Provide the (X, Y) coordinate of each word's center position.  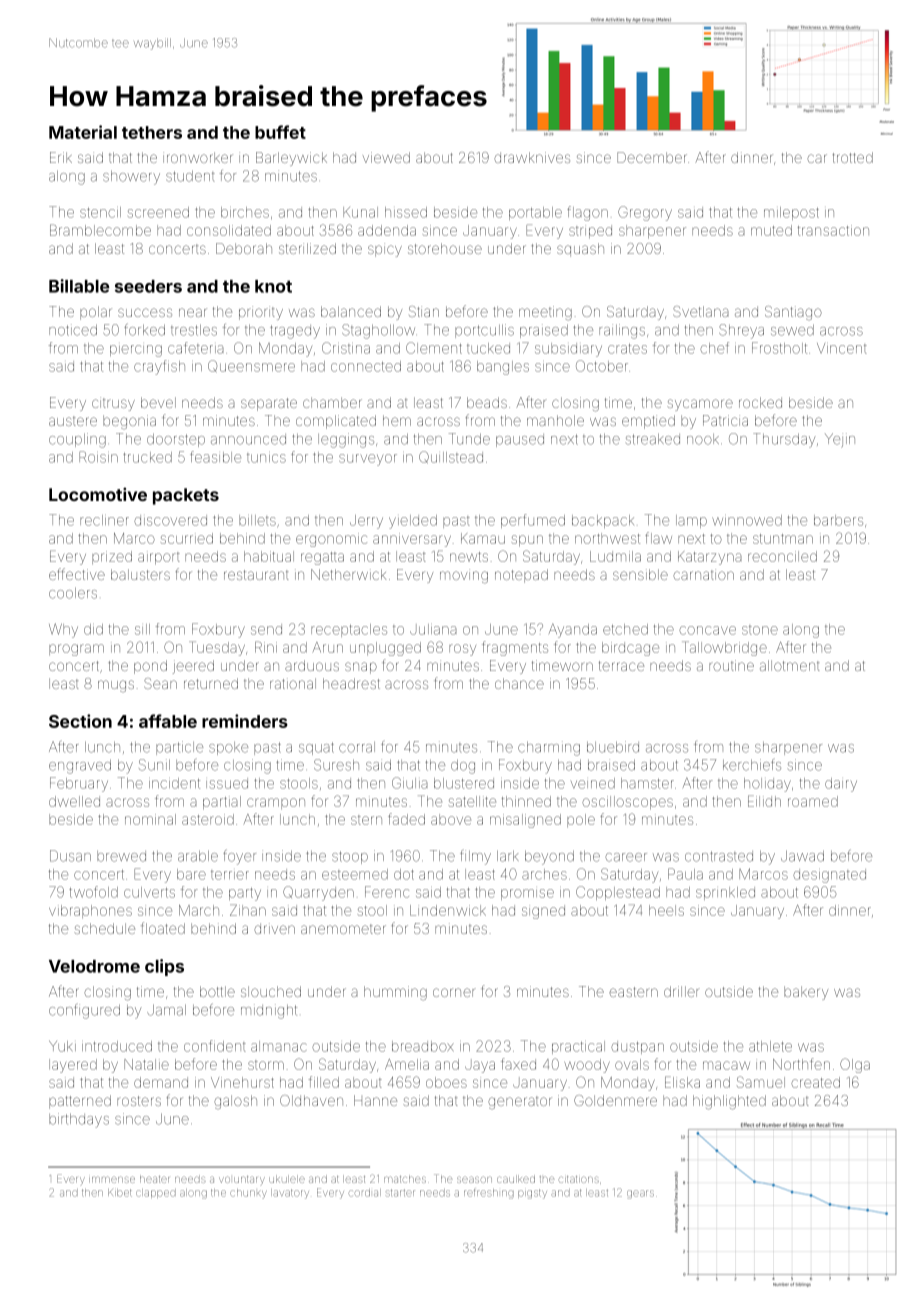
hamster (647, 783)
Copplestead (618, 893)
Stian (424, 311)
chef (714, 348)
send (266, 629)
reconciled (782, 556)
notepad (521, 576)
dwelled (74, 801)
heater (154, 1179)
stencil (100, 212)
